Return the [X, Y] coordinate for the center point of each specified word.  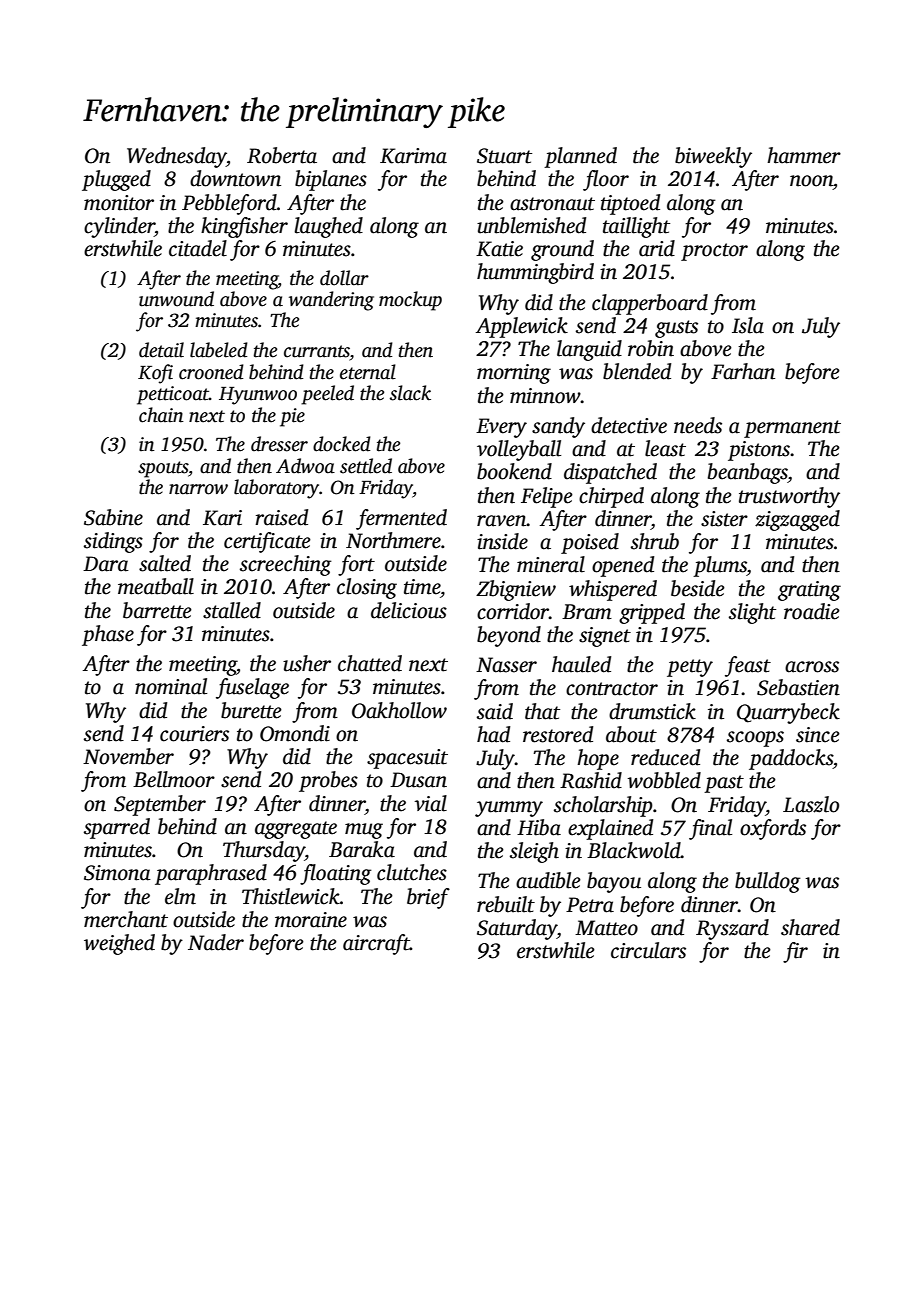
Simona [117, 873]
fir [795, 952]
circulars [648, 950]
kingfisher [244, 227]
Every [501, 428]
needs [698, 425]
